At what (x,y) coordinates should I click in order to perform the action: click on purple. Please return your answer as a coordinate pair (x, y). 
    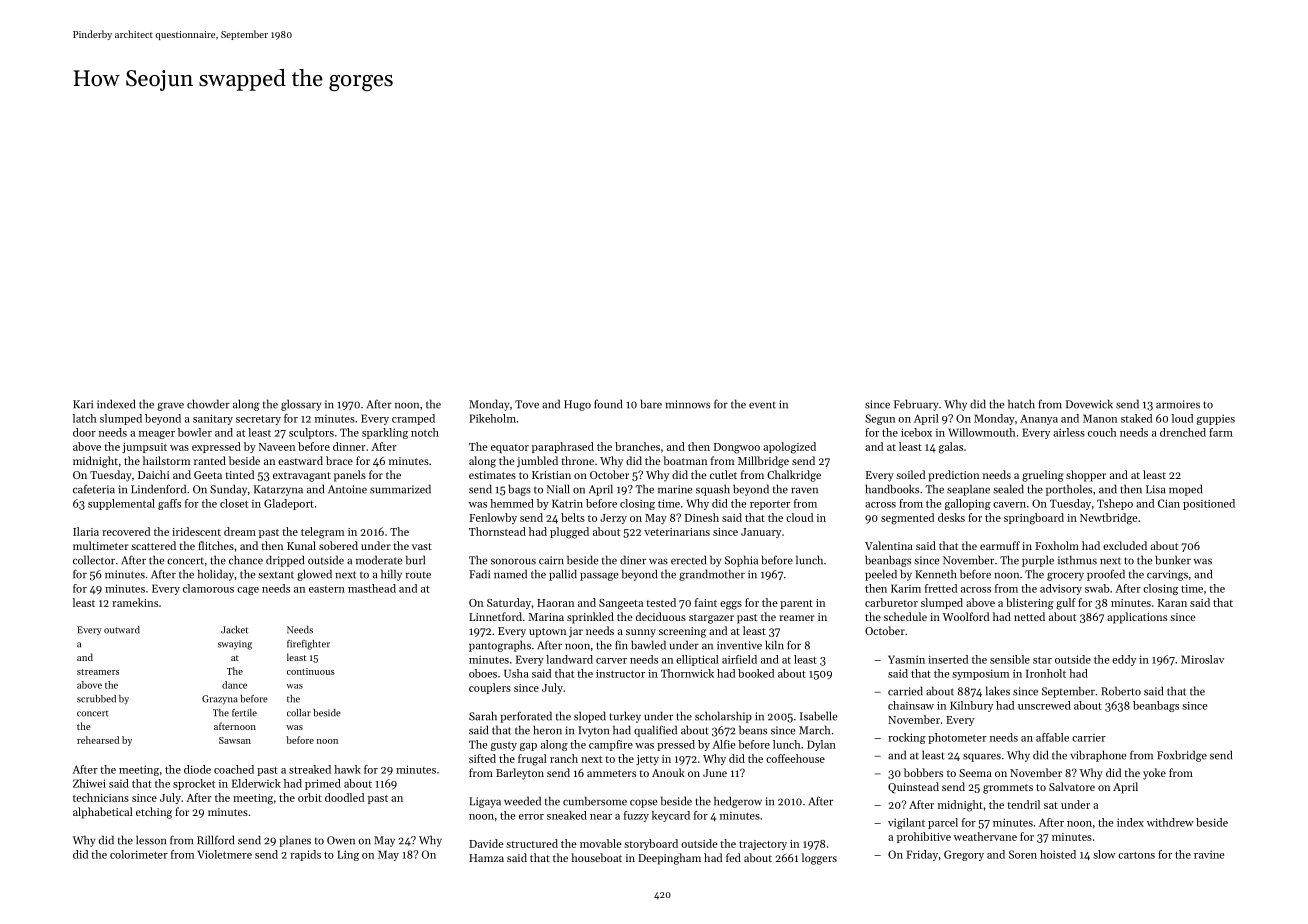
    Looking at the image, I should click on (1038, 561).
